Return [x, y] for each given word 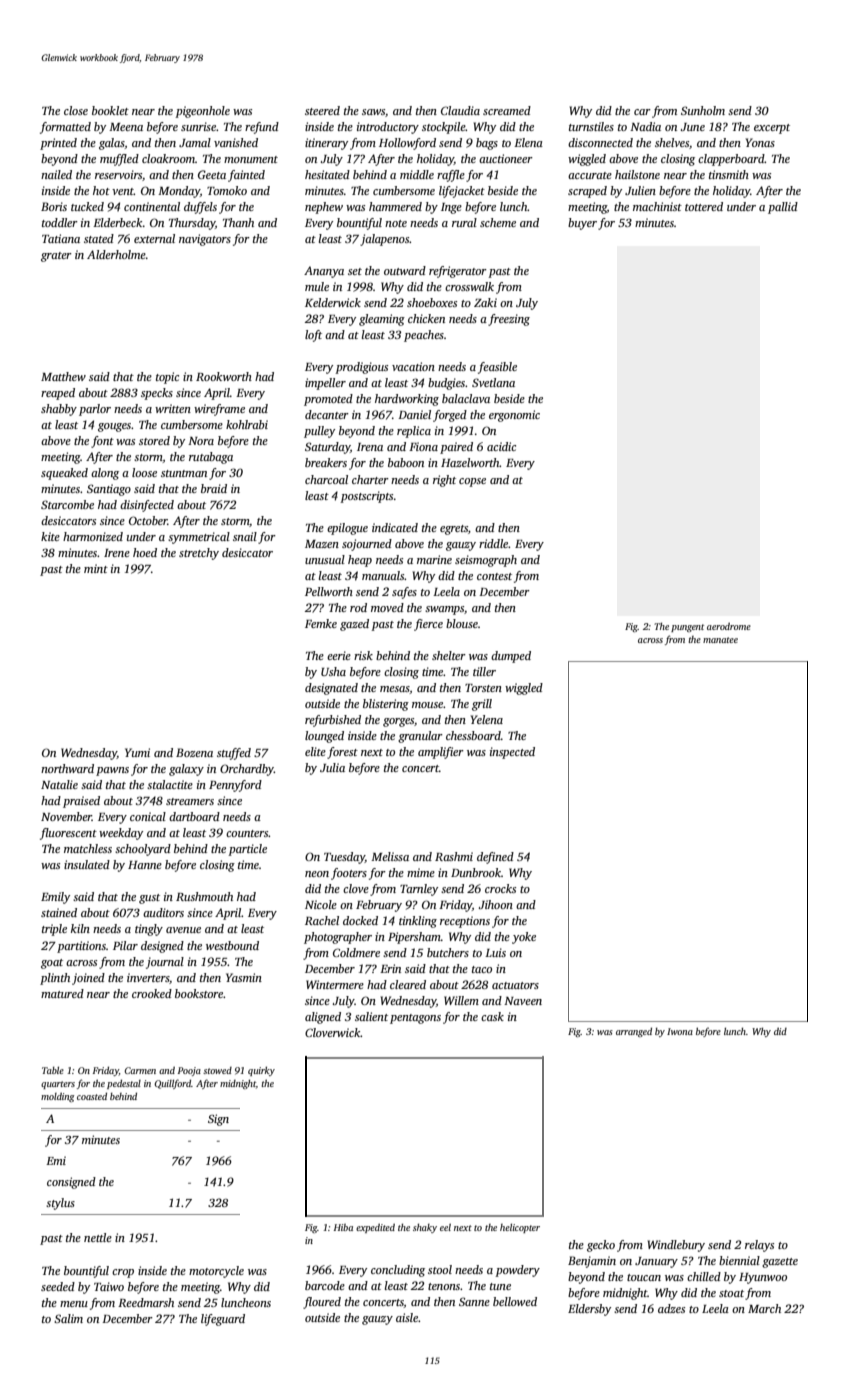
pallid [783, 208]
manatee [720, 640]
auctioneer [506, 158]
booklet [110, 110]
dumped [511, 657]
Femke [321, 623]
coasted [92, 1096]
